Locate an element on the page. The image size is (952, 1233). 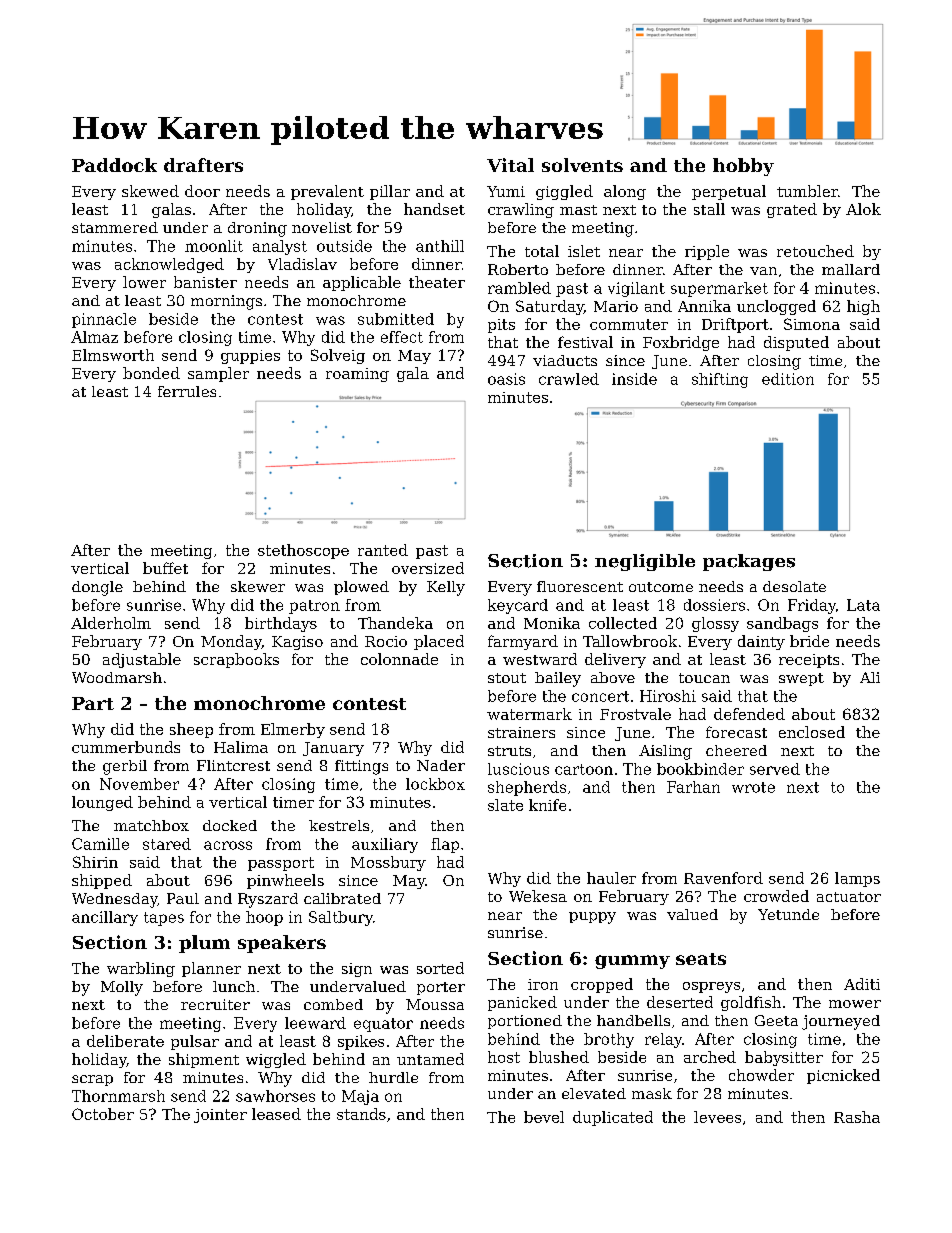
wrote is located at coordinates (753, 787).
